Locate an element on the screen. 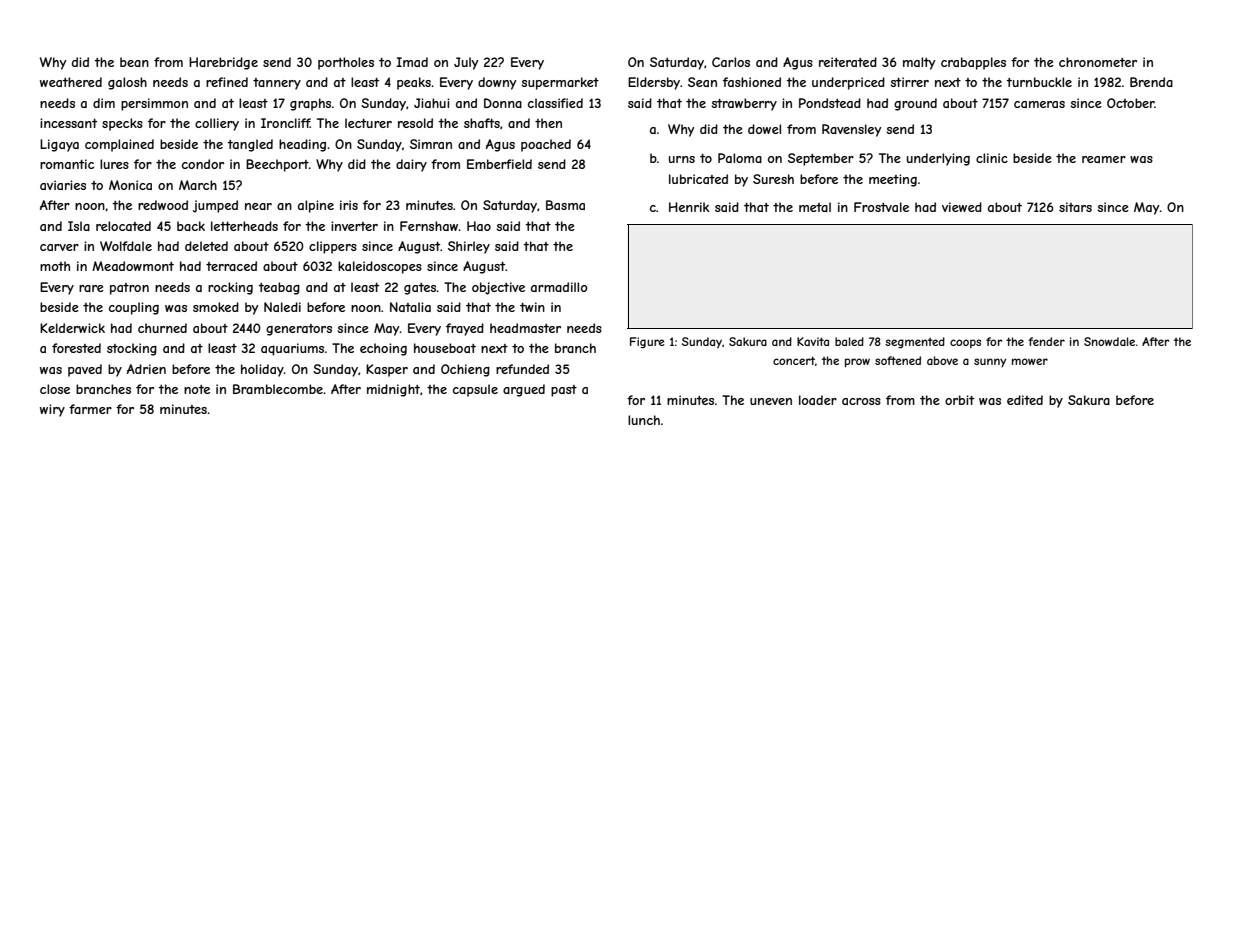 This screenshot has height=952, width=1233. Eldersby is located at coordinates (654, 83).
